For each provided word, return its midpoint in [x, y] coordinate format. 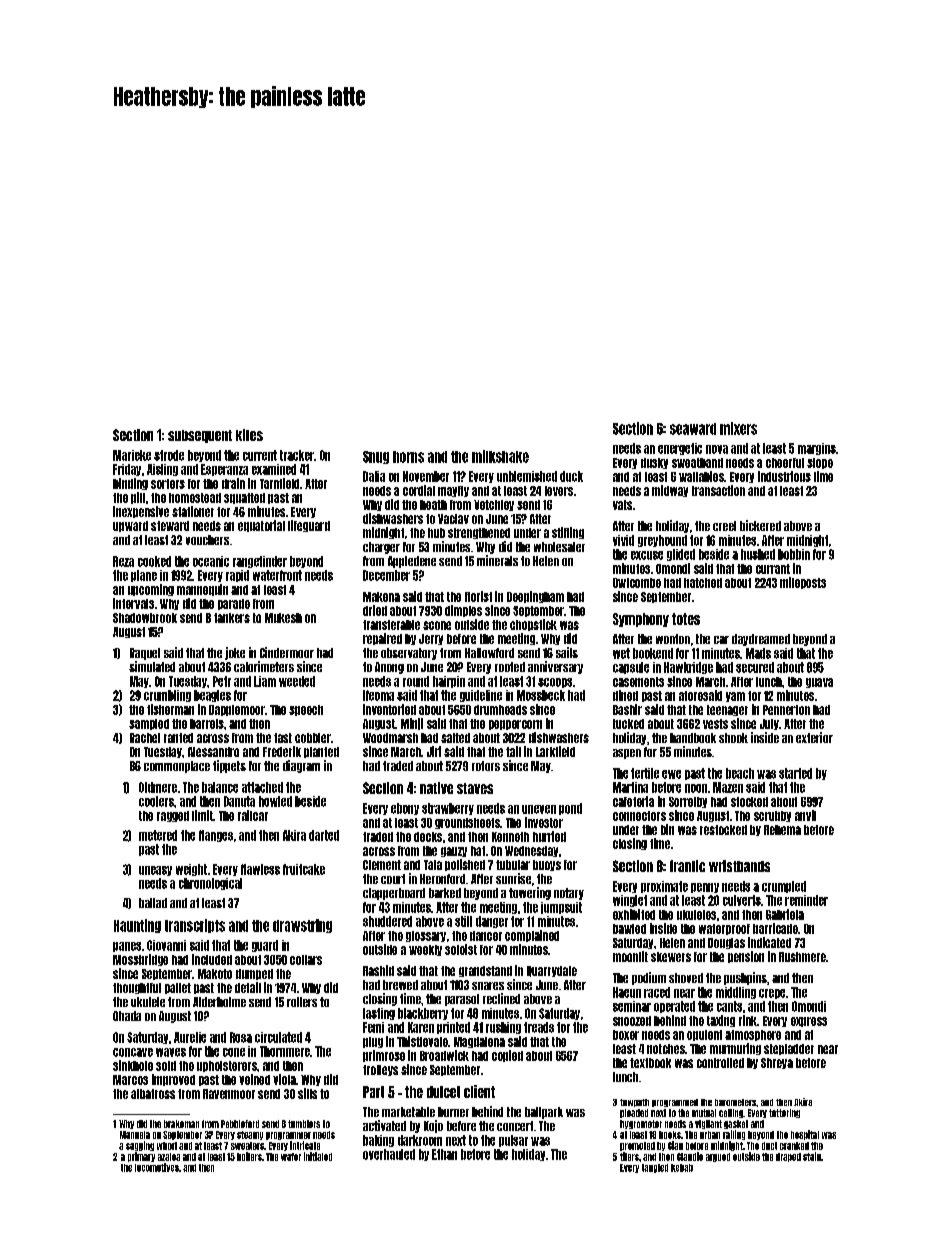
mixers [738, 428]
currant [773, 569]
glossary [426, 936]
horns [408, 457]
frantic [687, 866]
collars [306, 960]
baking [378, 1141]
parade [234, 604]
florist [478, 596]
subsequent [200, 436]
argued [718, 1157]
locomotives [157, 1167]
